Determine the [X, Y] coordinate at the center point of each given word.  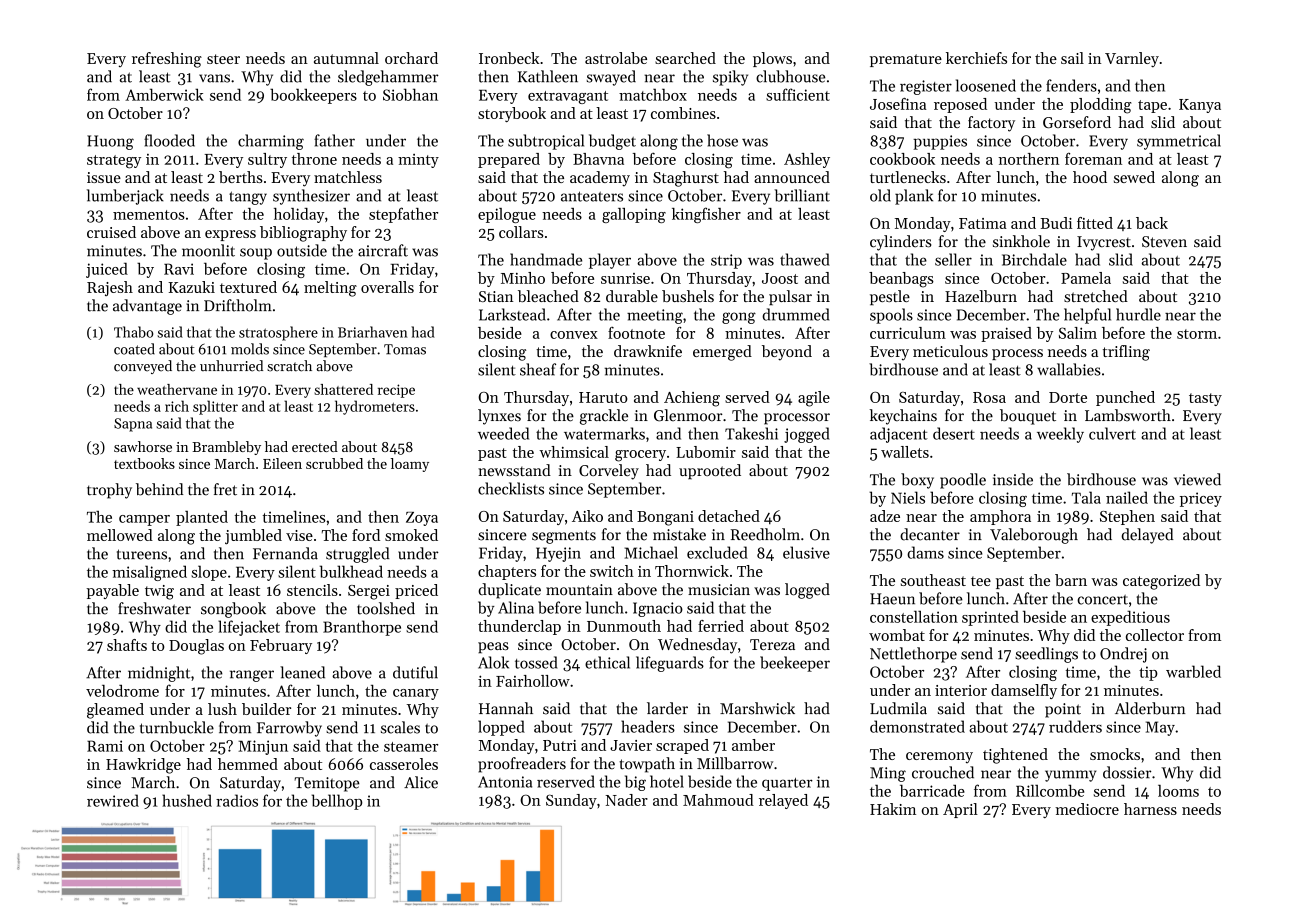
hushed [187, 800]
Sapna [133, 425]
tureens [142, 554]
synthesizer [311, 197]
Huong [110, 142]
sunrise [625, 278]
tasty [1205, 399]
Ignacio [658, 609]
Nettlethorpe [913, 655]
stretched [1096, 296]
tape [1152, 106]
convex [574, 335]
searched [685, 58]
